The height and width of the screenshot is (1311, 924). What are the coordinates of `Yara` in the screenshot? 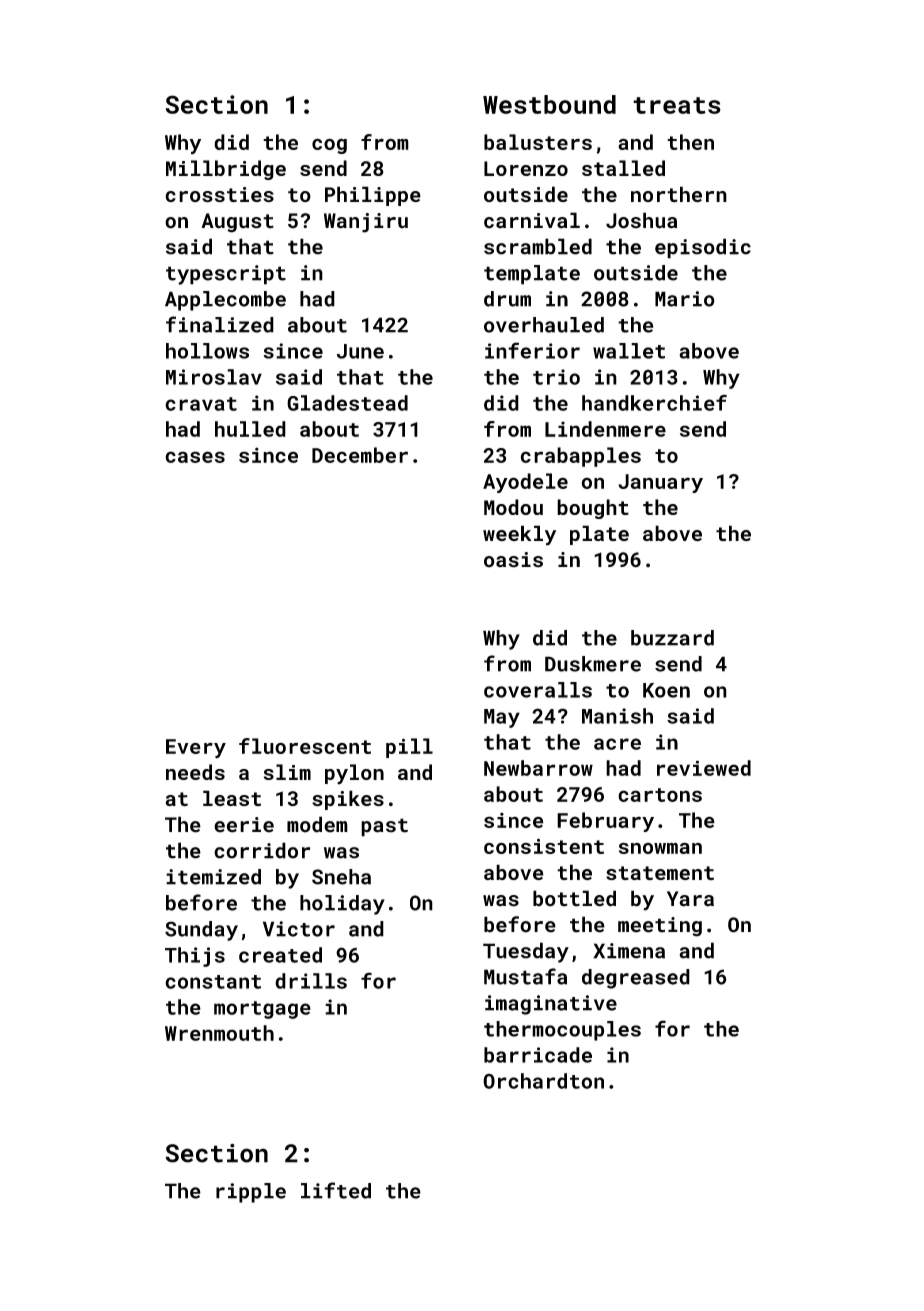 It's located at (690, 899).
